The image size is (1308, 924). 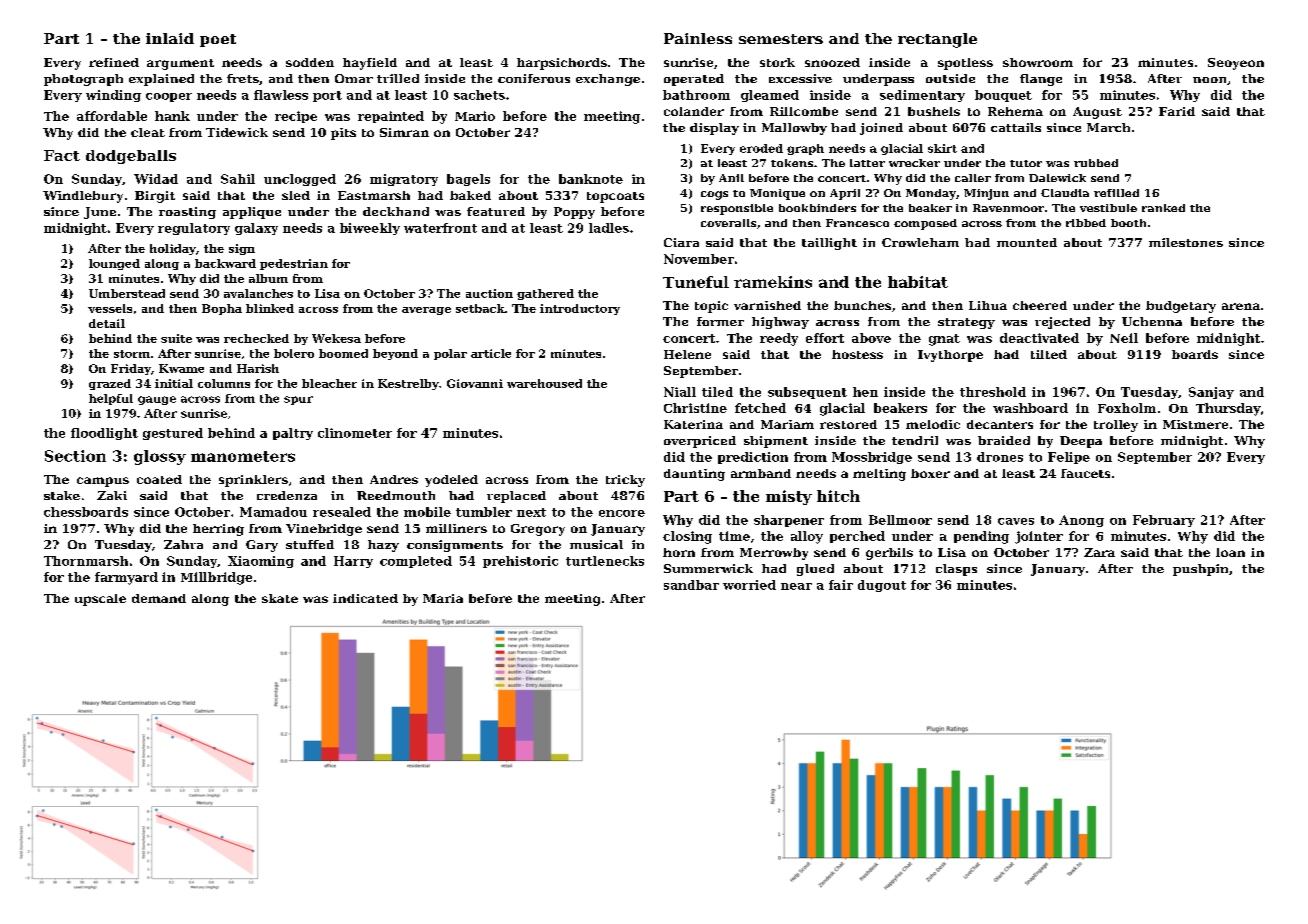 What do you see at coordinates (479, 95) in the screenshot?
I see `sachets` at bounding box center [479, 95].
